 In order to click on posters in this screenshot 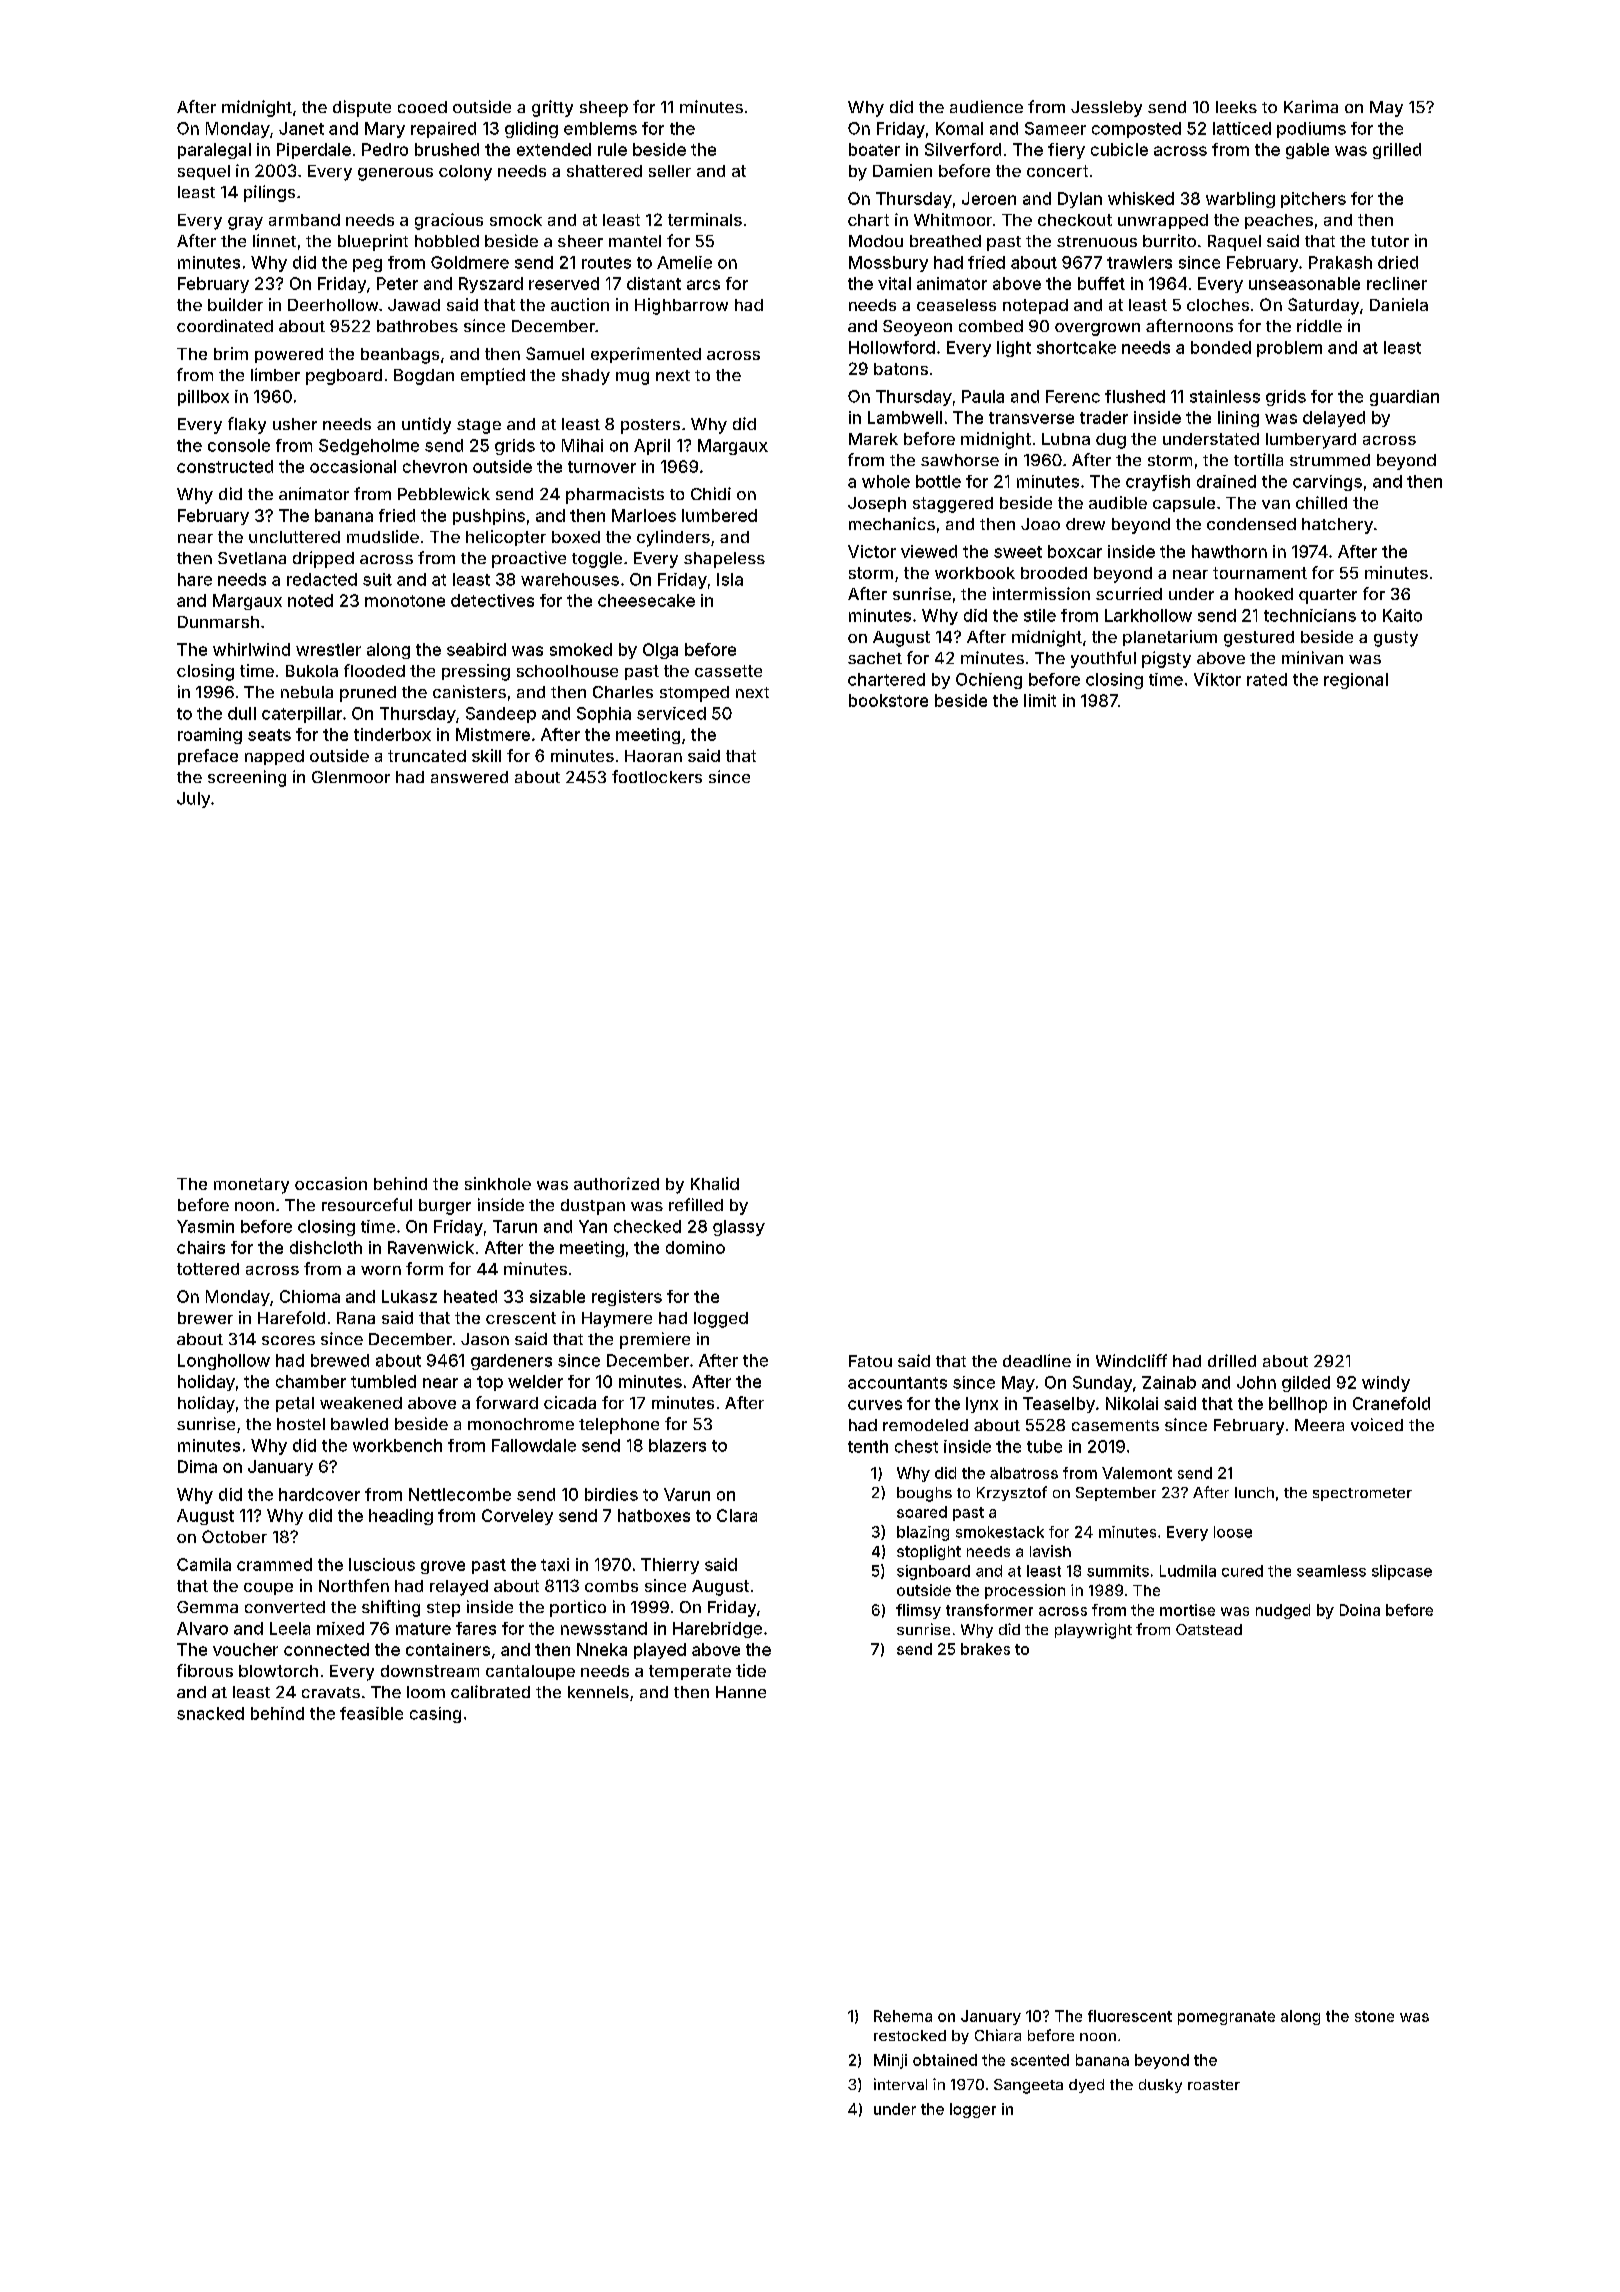, I will do `click(650, 426)`.
